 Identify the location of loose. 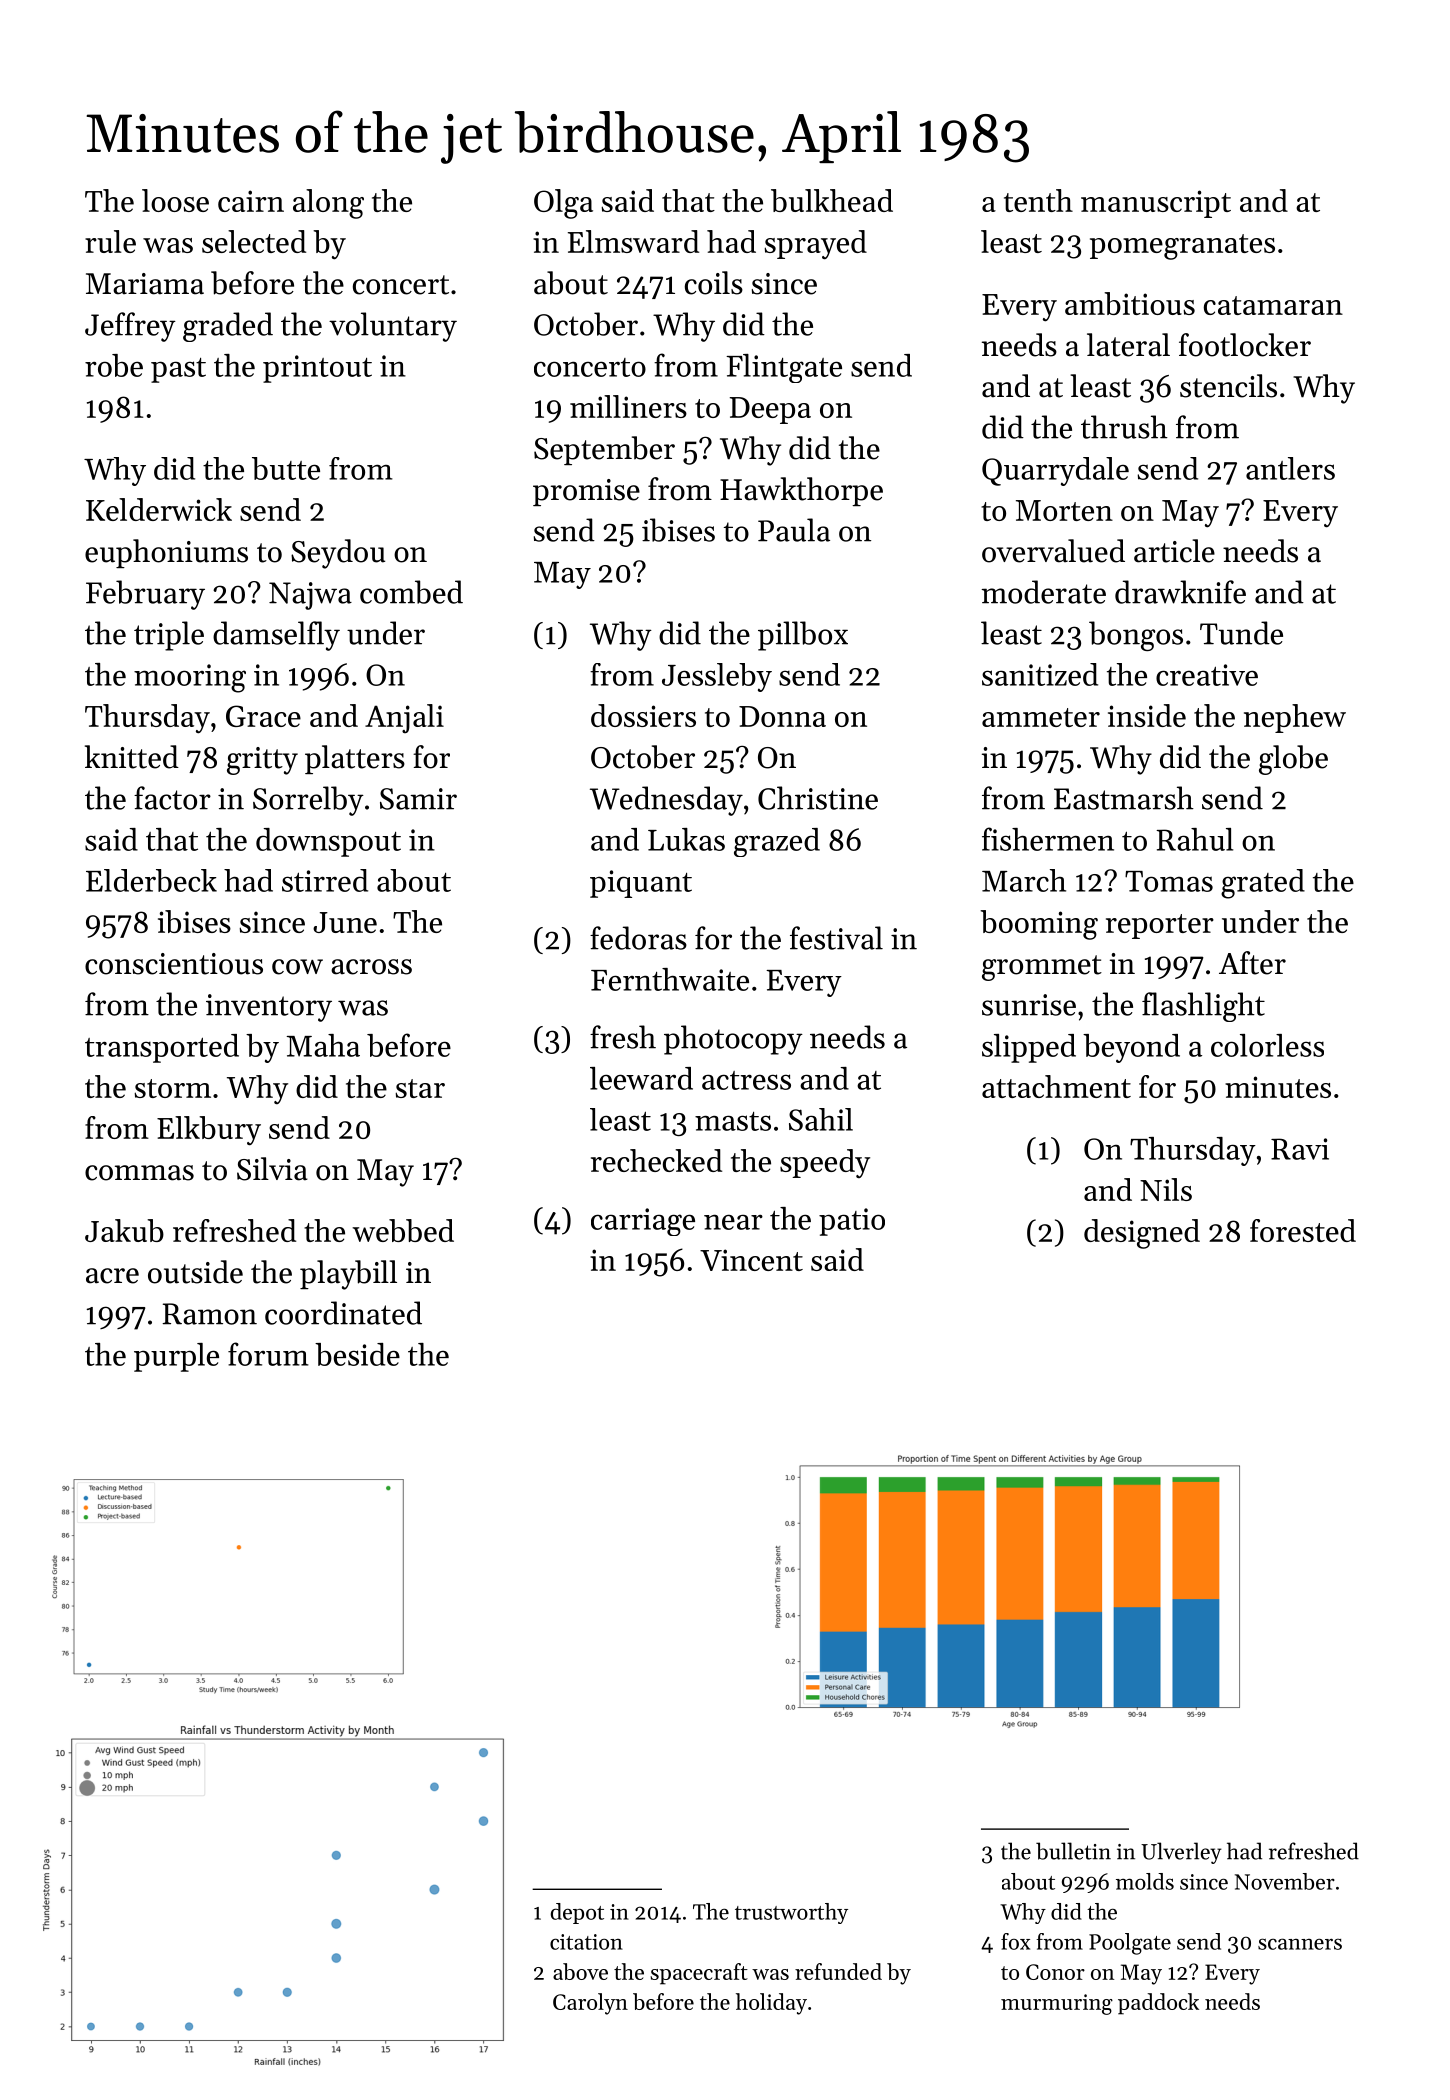
(175, 200).
